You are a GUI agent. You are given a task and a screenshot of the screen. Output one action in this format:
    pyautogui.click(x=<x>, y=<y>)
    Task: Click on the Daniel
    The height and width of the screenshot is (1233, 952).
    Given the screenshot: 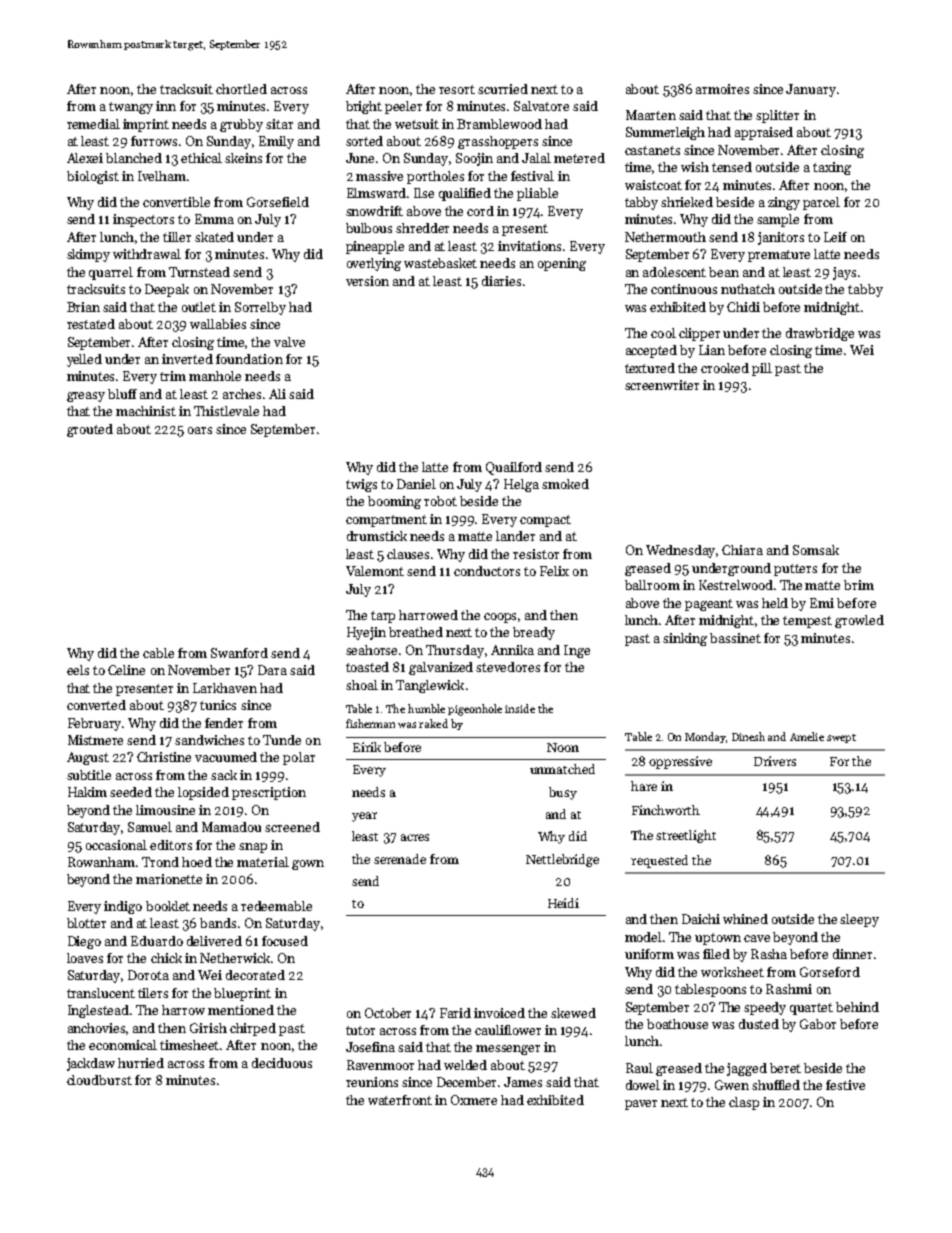 What is the action you would take?
    pyautogui.click(x=416, y=484)
